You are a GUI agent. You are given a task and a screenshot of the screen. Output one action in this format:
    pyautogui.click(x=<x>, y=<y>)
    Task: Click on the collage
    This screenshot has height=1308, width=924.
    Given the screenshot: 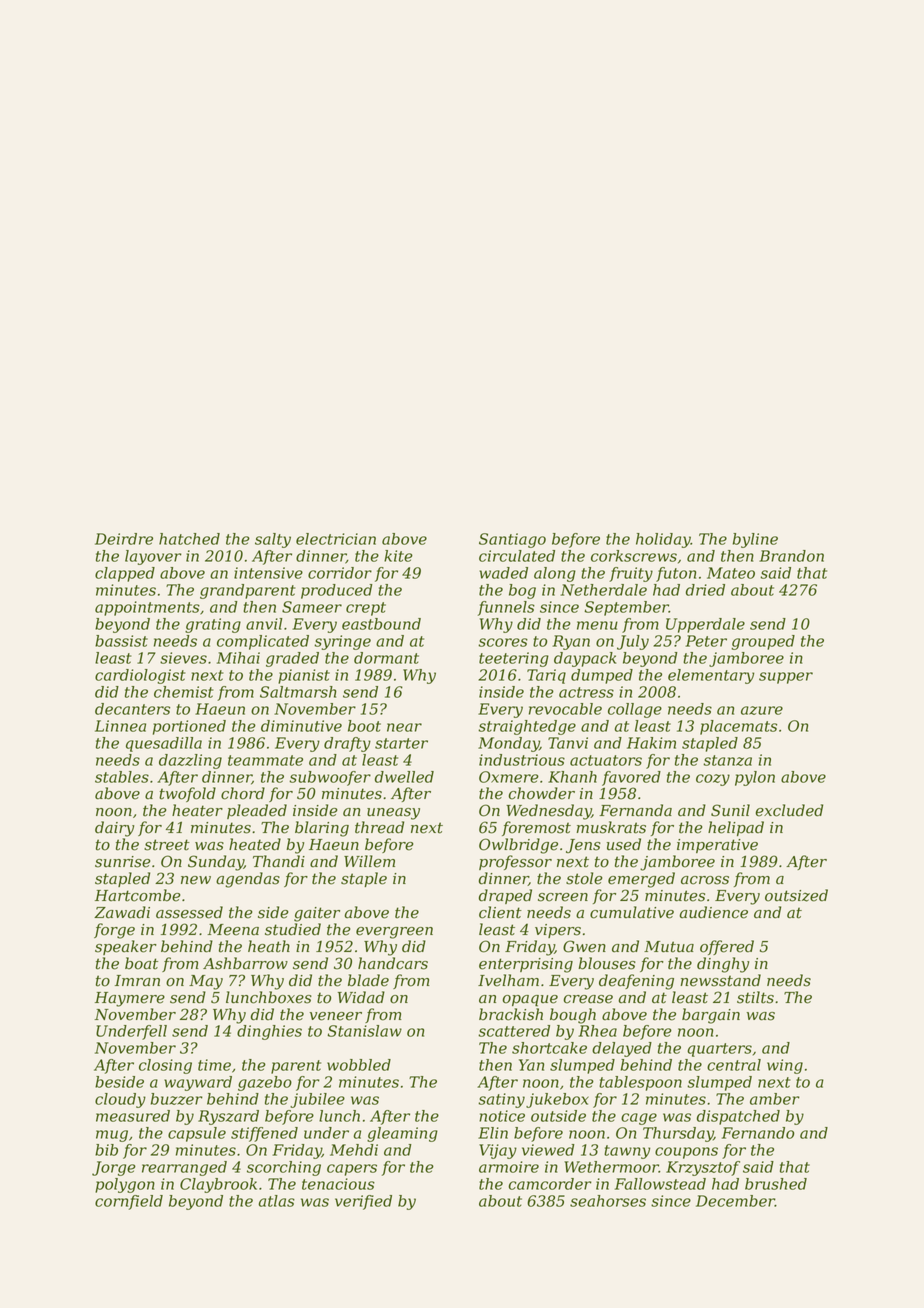 What is the action you would take?
    pyautogui.click(x=635, y=710)
